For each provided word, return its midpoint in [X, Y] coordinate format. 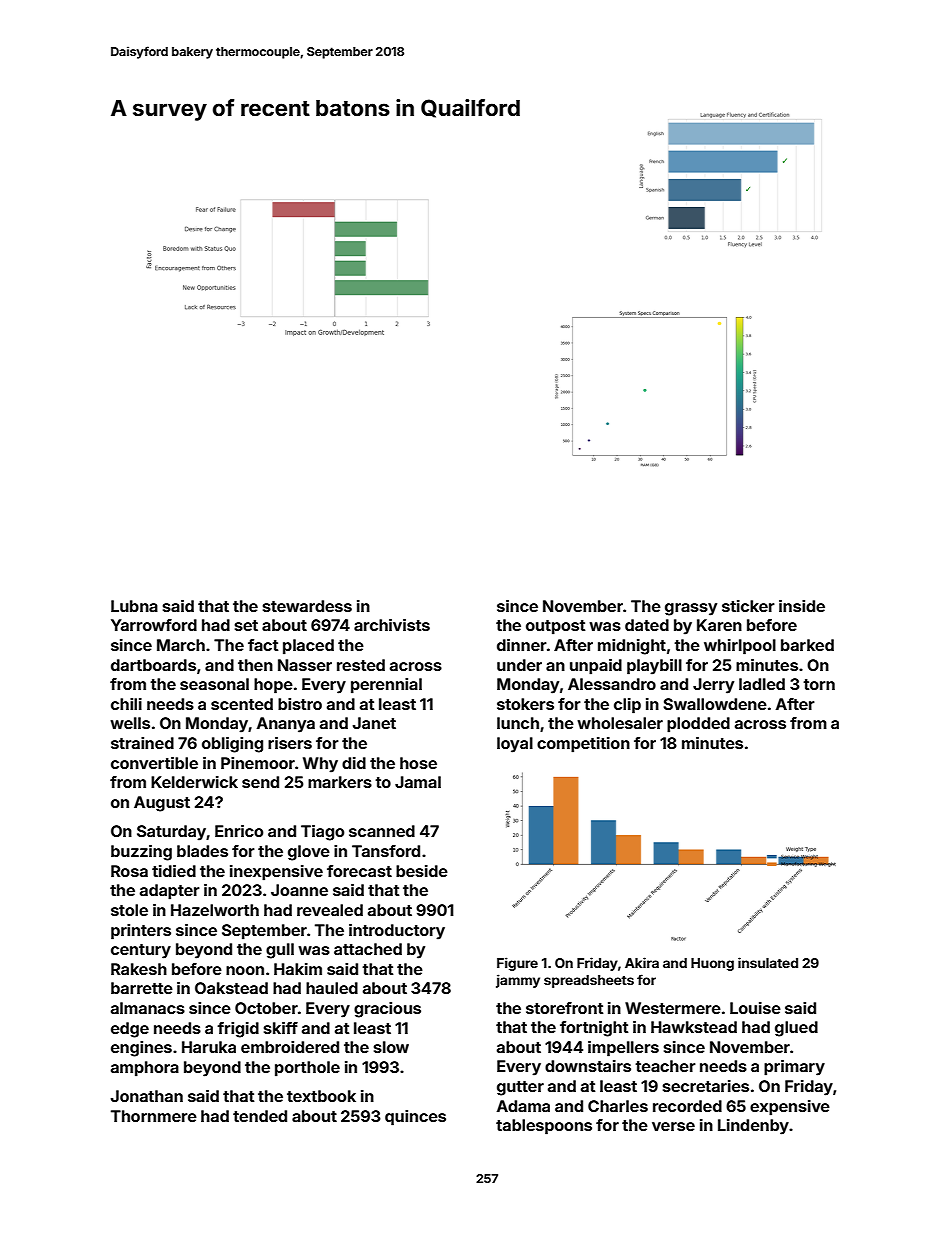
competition [583, 745]
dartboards [153, 665]
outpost [555, 627]
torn [819, 684]
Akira [642, 962]
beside [422, 871]
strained [142, 743]
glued [796, 1029]
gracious [387, 1010]
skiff [281, 1028]
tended [260, 1116]
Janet [374, 723]
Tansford [386, 851]
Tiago [322, 833]
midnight [632, 647]
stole [129, 910]
